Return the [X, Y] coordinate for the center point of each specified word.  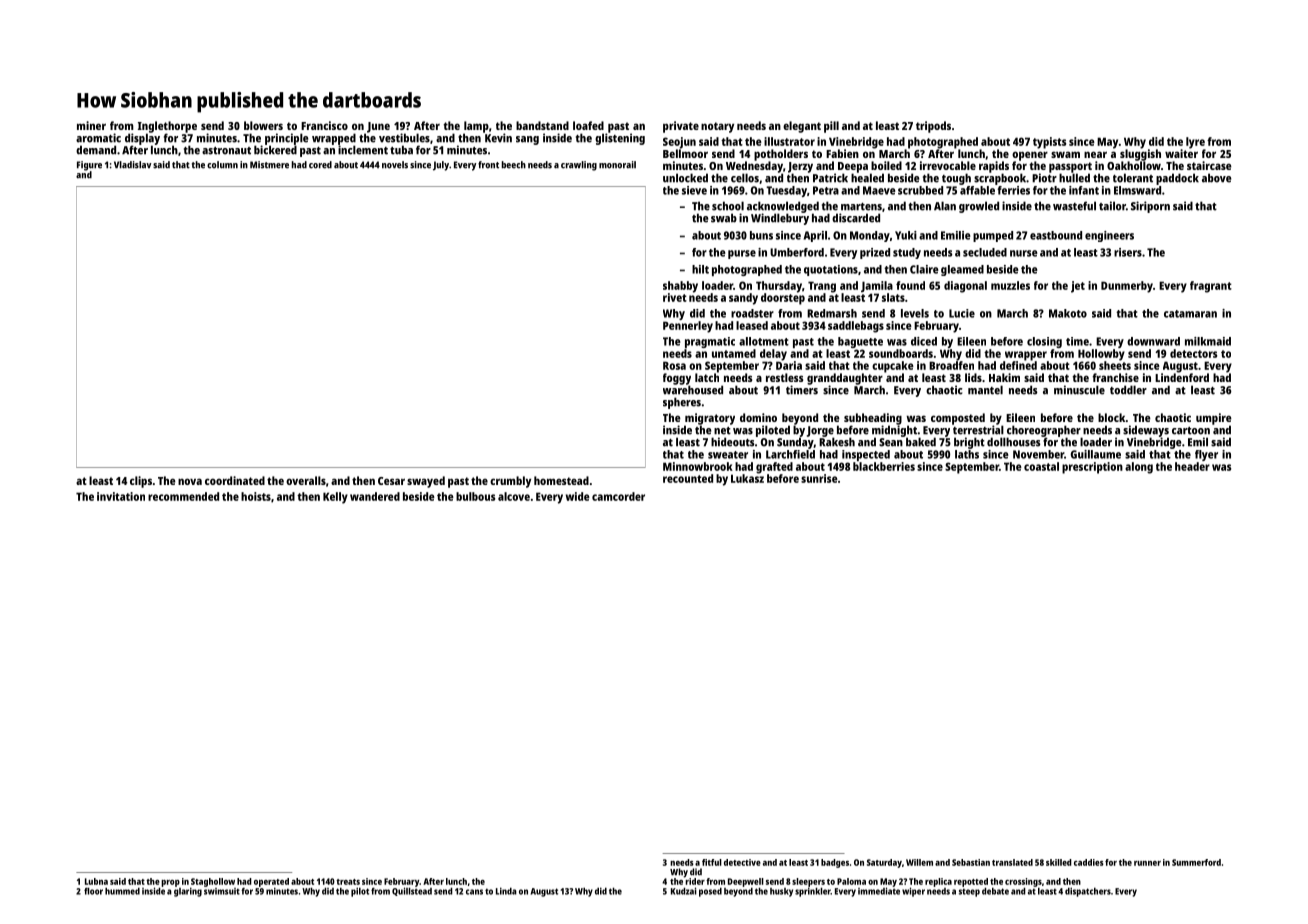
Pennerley [688, 327]
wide [578, 496]
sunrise [819, 478]
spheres [682, 403]
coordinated [235, 480]
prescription [1092, 468]
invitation [121, 496]
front [488, 165]
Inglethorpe [167, 127]
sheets [1115, 365]
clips [141, 482]
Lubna [96, 881]
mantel [985, 390]
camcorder [618, 496]
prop [170, 883]
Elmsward [1137, 190]
